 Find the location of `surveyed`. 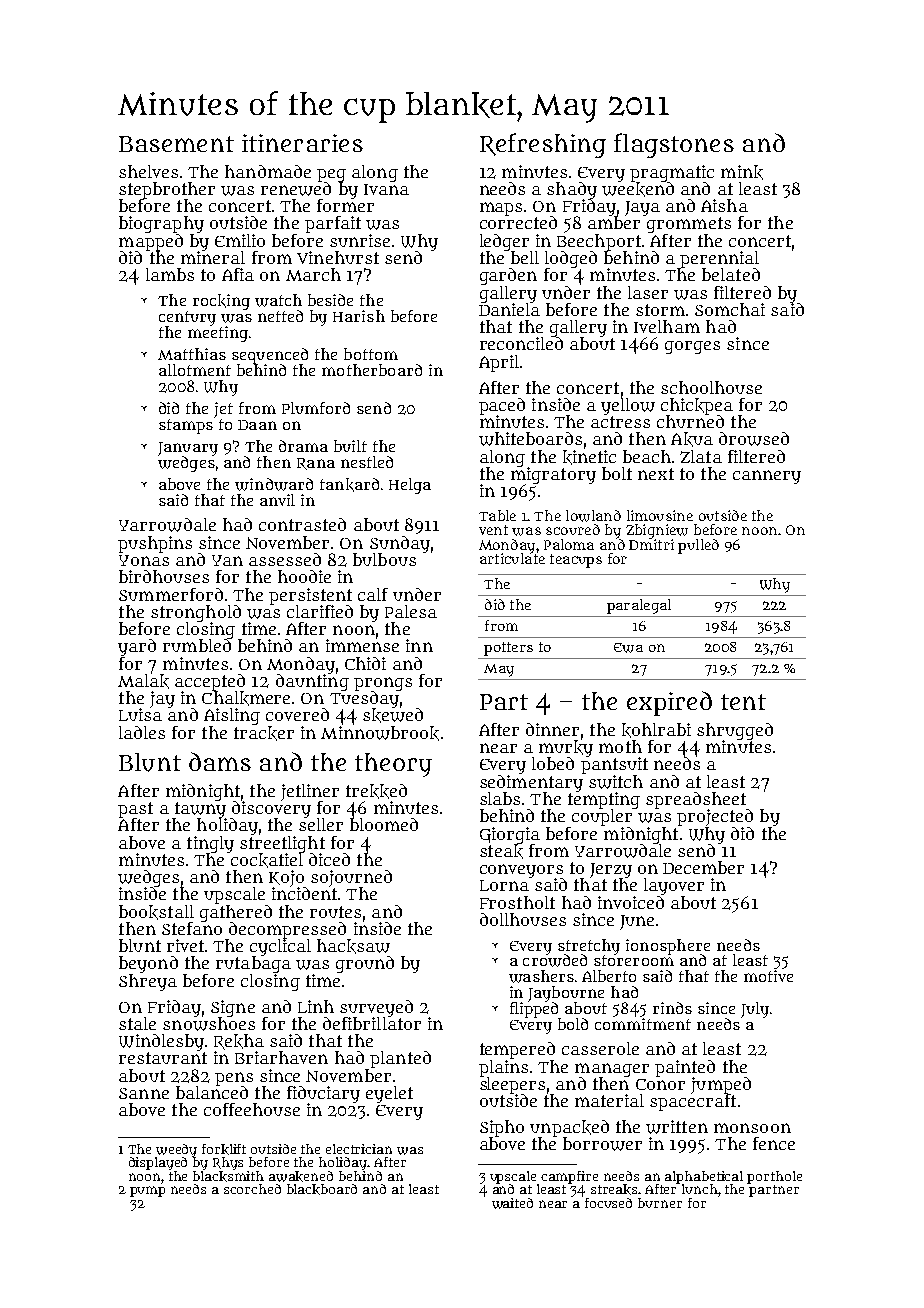

surveyed is located at coordinates (376, 1008).
